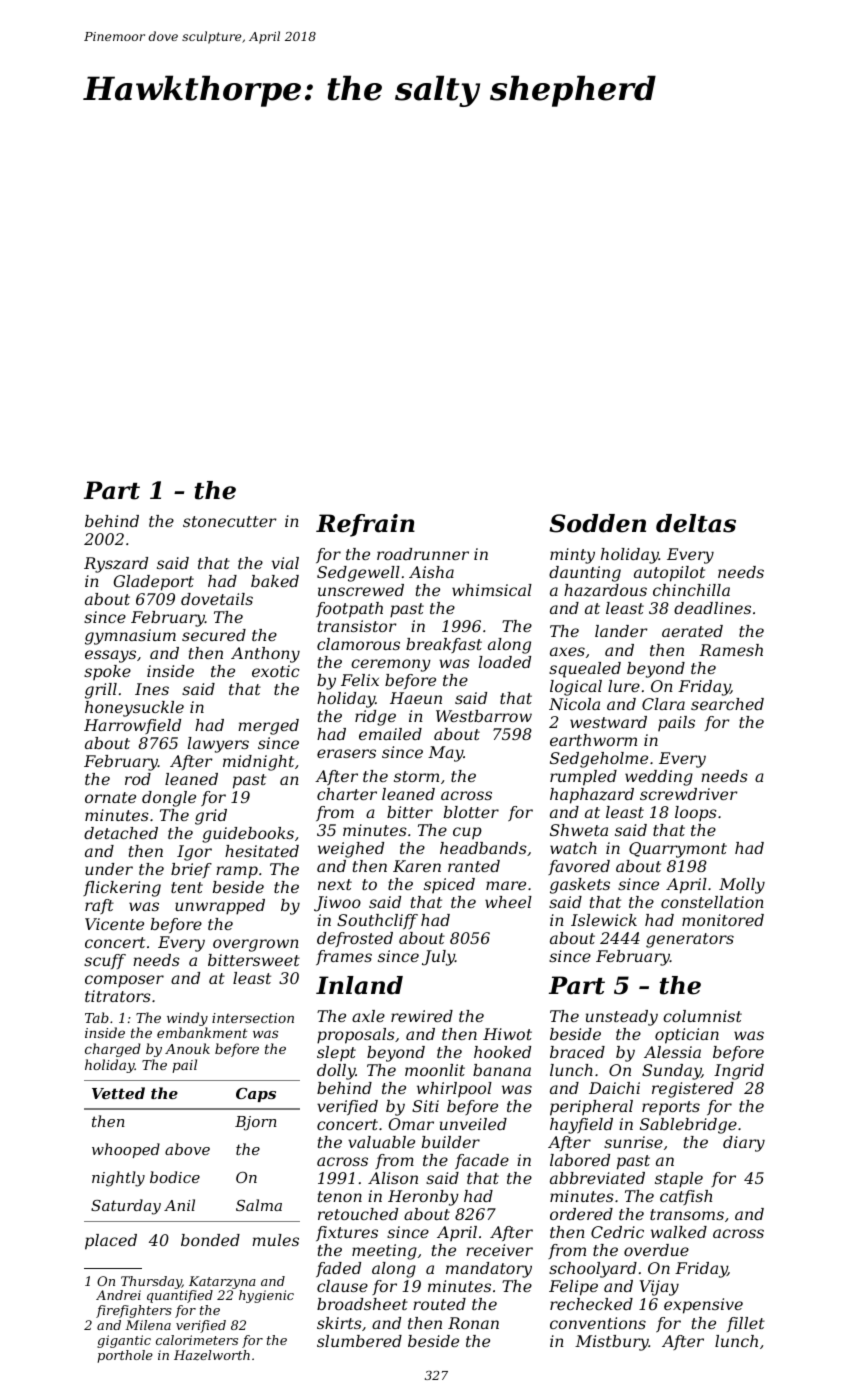 Image resolution: width=849 pixels, height=1400 pixels. What do you see at coordinates (359, 985) in the document?
I see `Inland` at bounding box center [359, 985].
